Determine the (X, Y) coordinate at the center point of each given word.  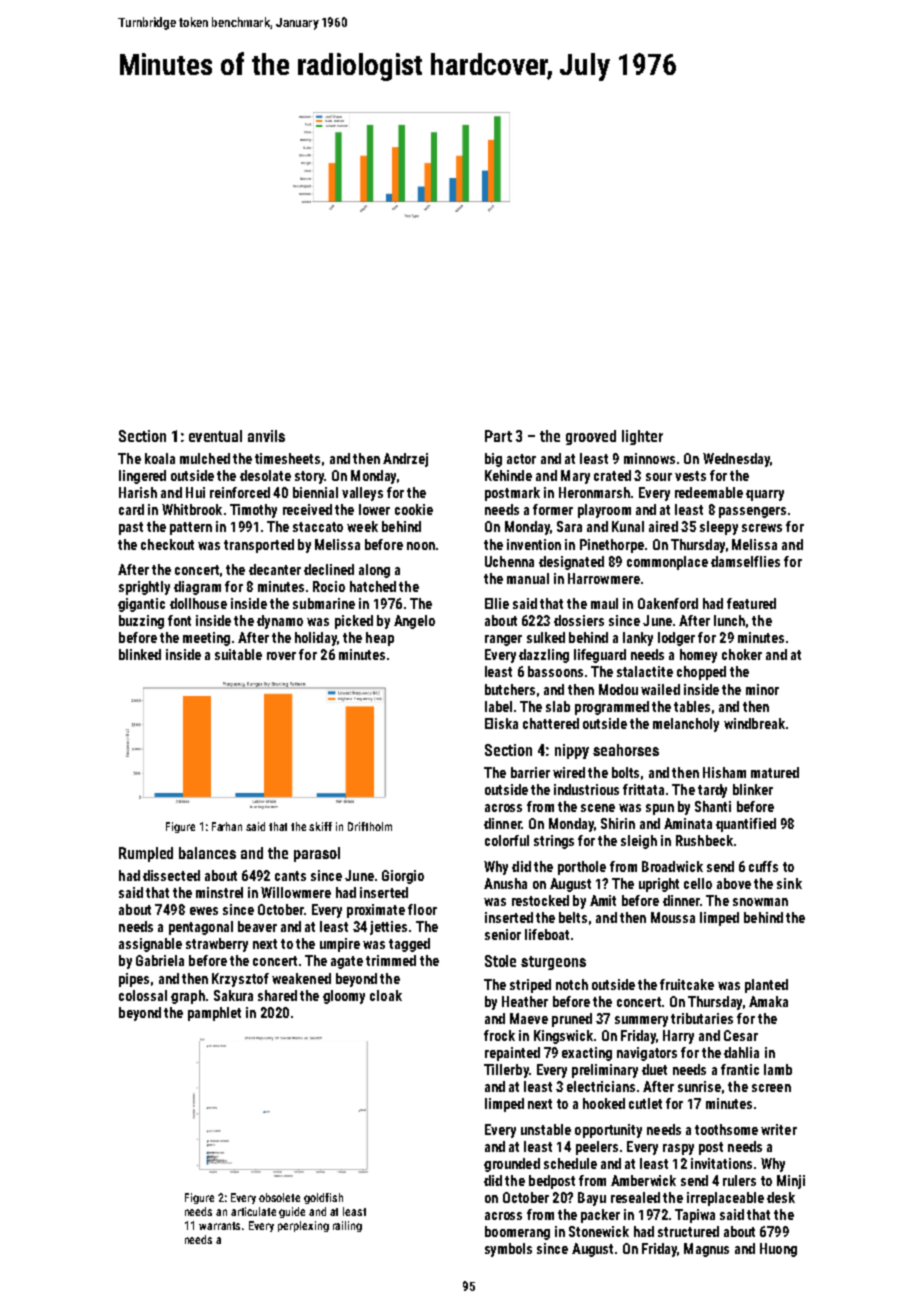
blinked (140, 654)
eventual (215, 436)
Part (498, 436)
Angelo (414, 622)
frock (499, 1035)
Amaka (768, 1001)
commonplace (667, 563)
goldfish (323, 1198)
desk (781, 1197)
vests (690, 476)
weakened (301, 978)
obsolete (279, 1197)
